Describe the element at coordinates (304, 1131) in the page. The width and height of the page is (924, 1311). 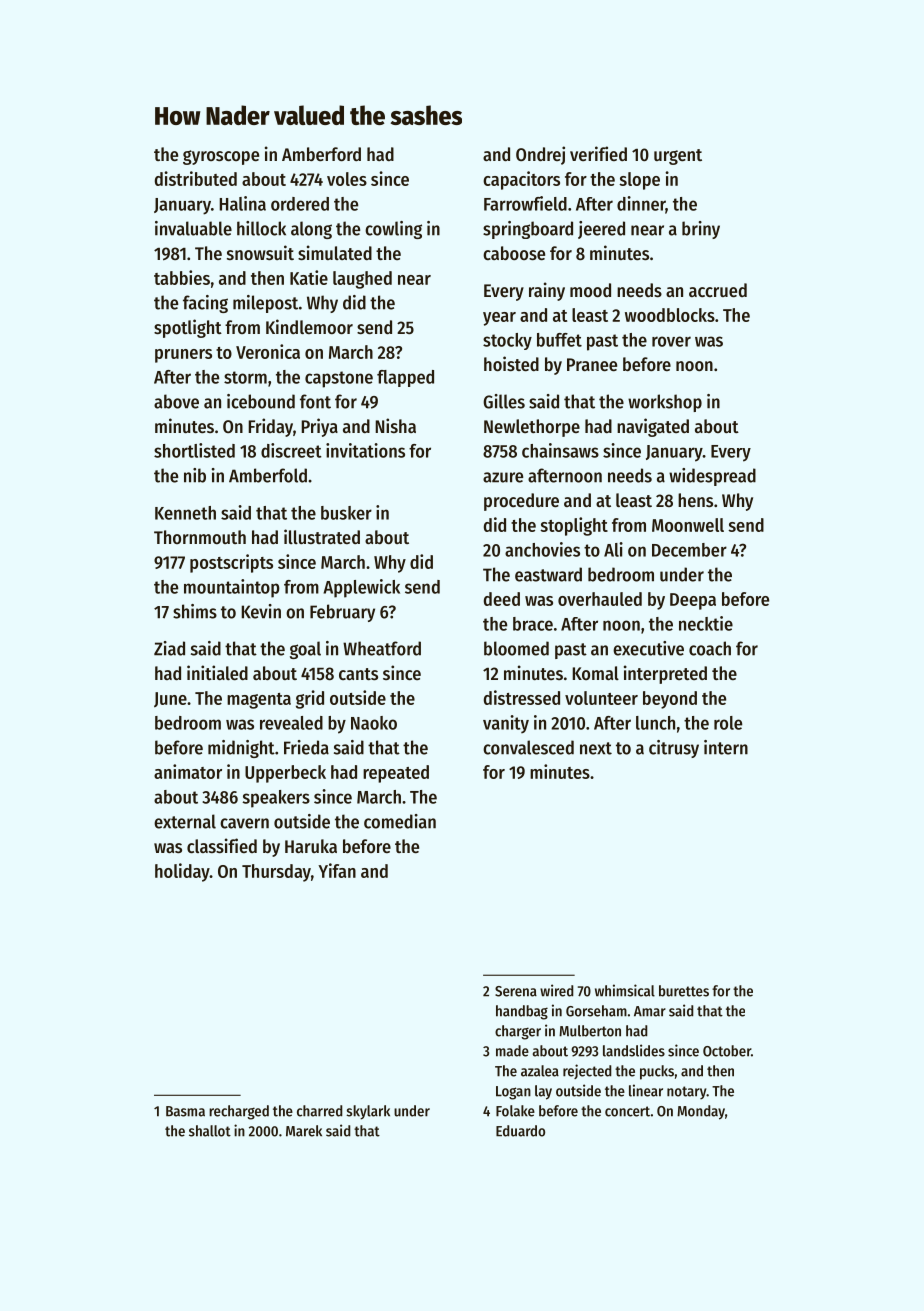
I see `Marek` at that location.
